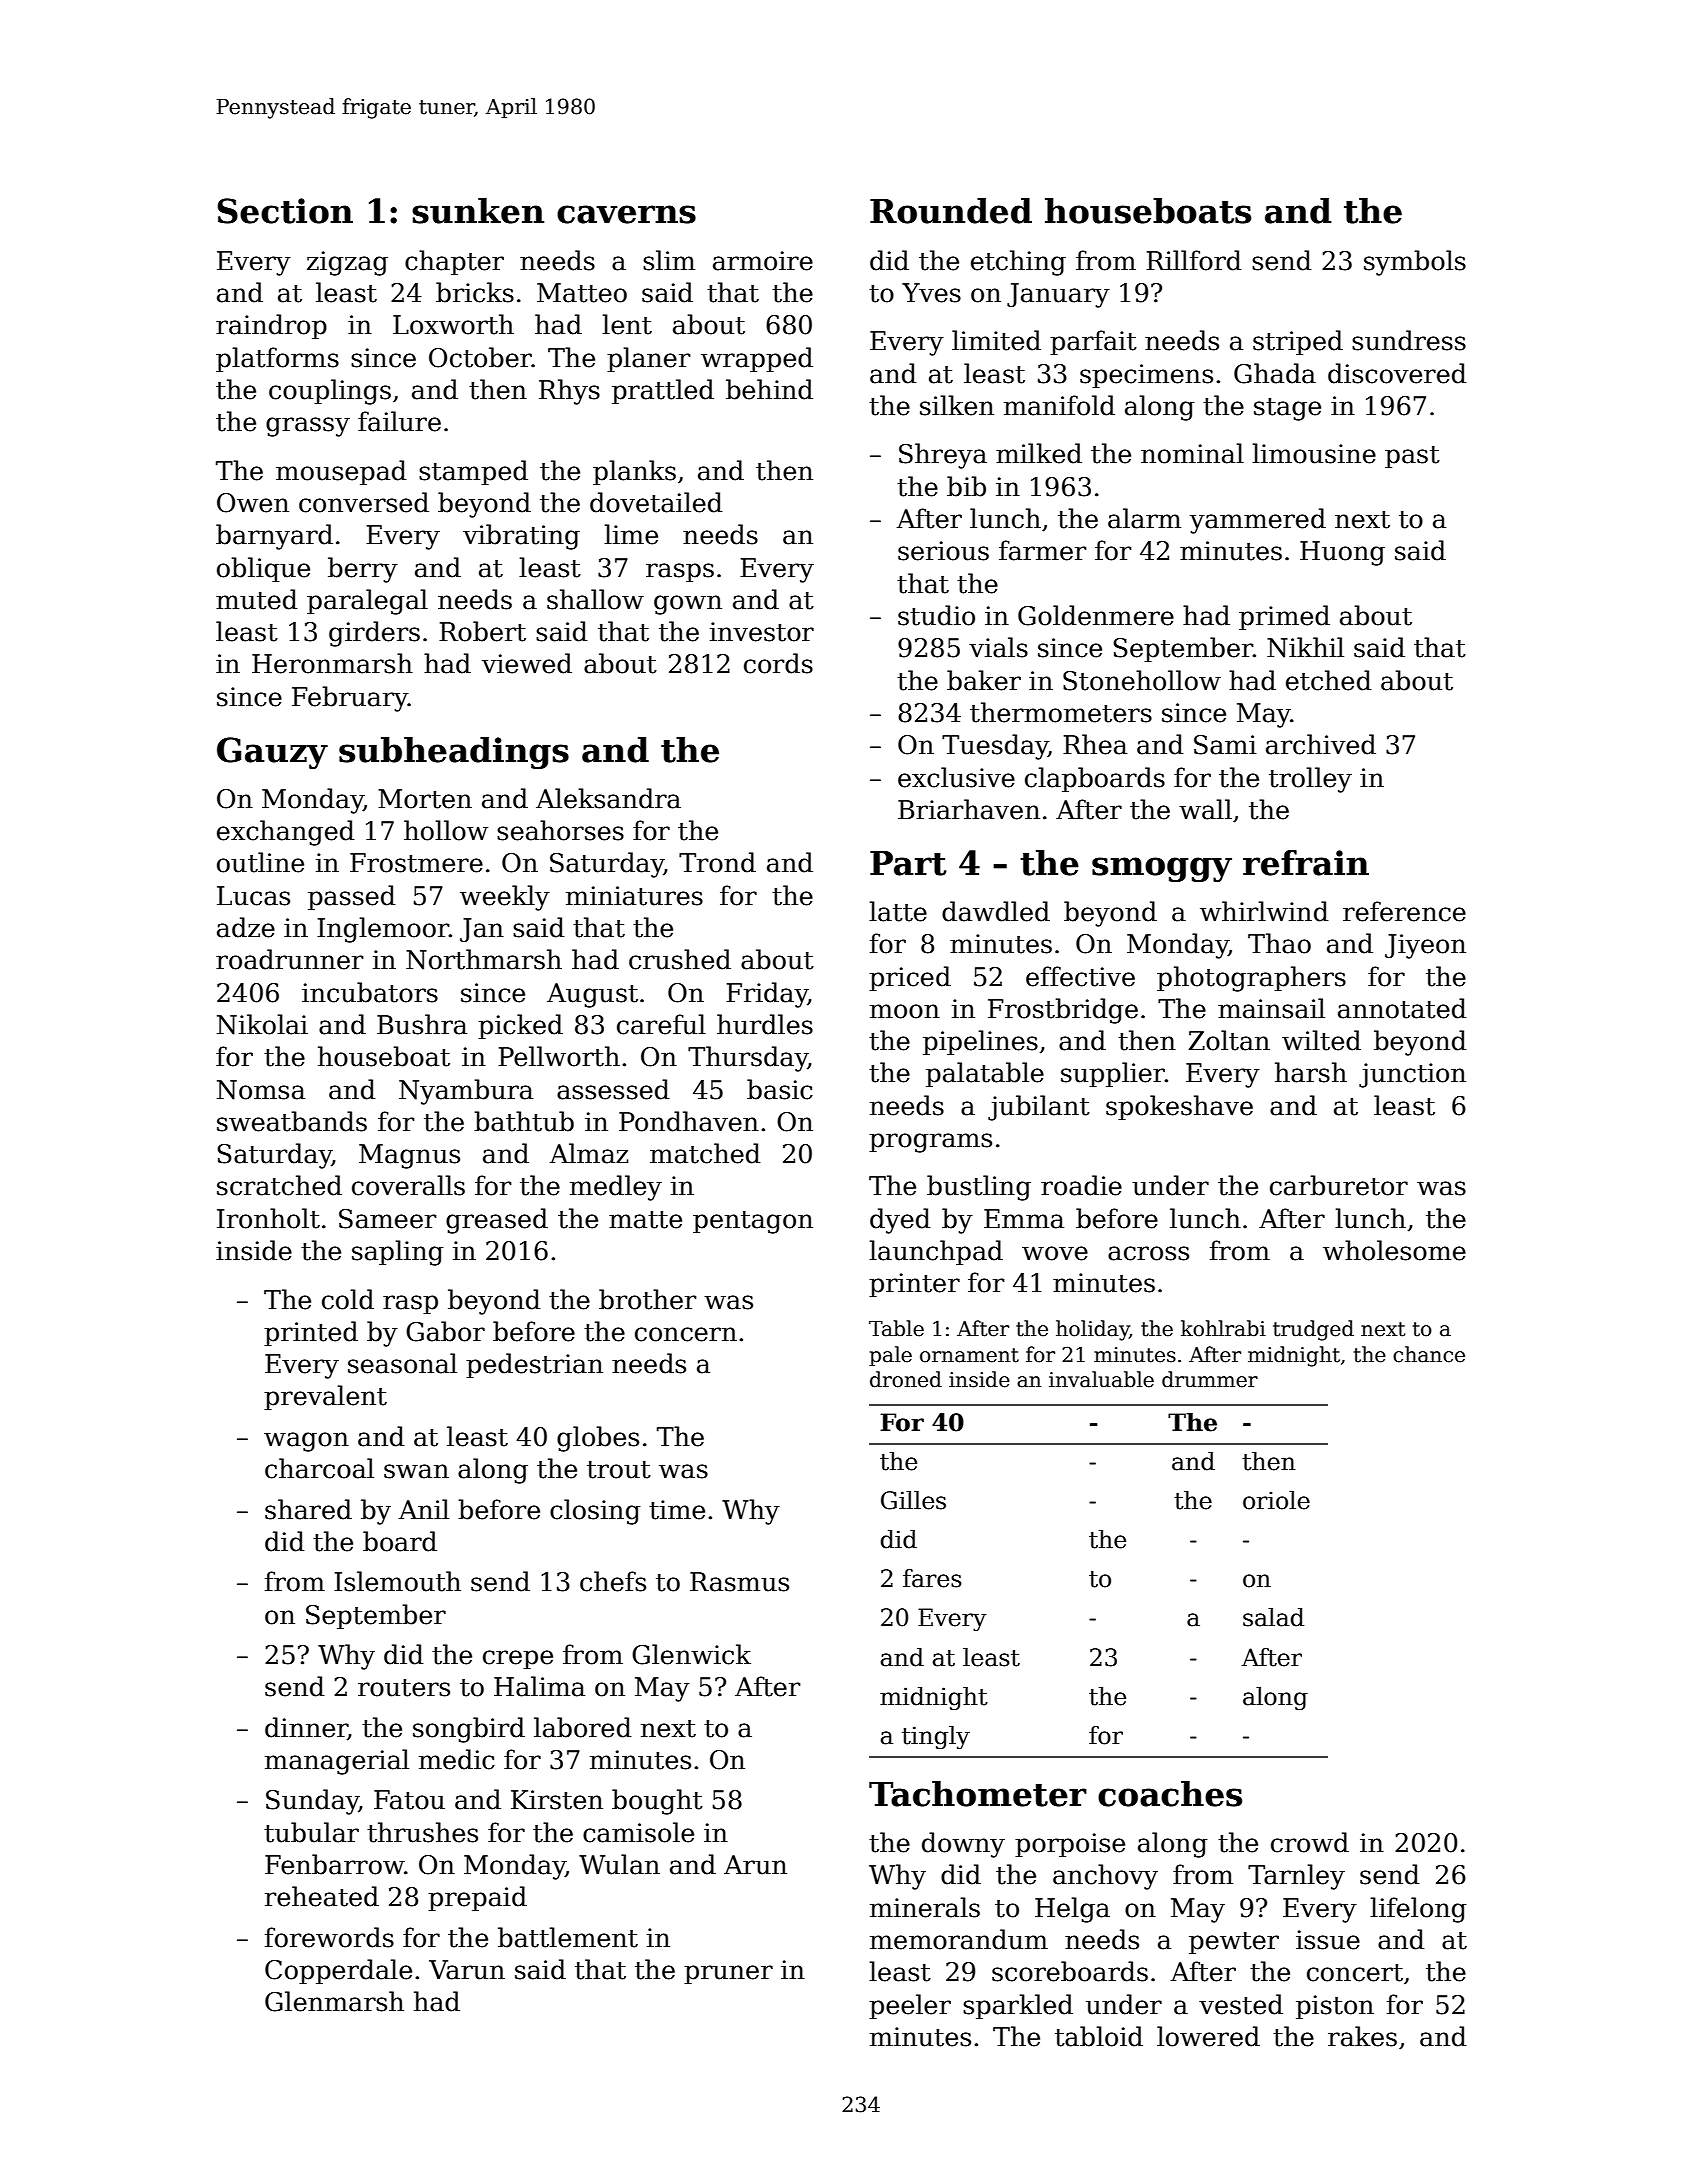 The width and height of the screenshot is (1683, 2178). Describe the element at coordinates (261, 1090) in the screenshot. I see `Nomsa` at that location.
